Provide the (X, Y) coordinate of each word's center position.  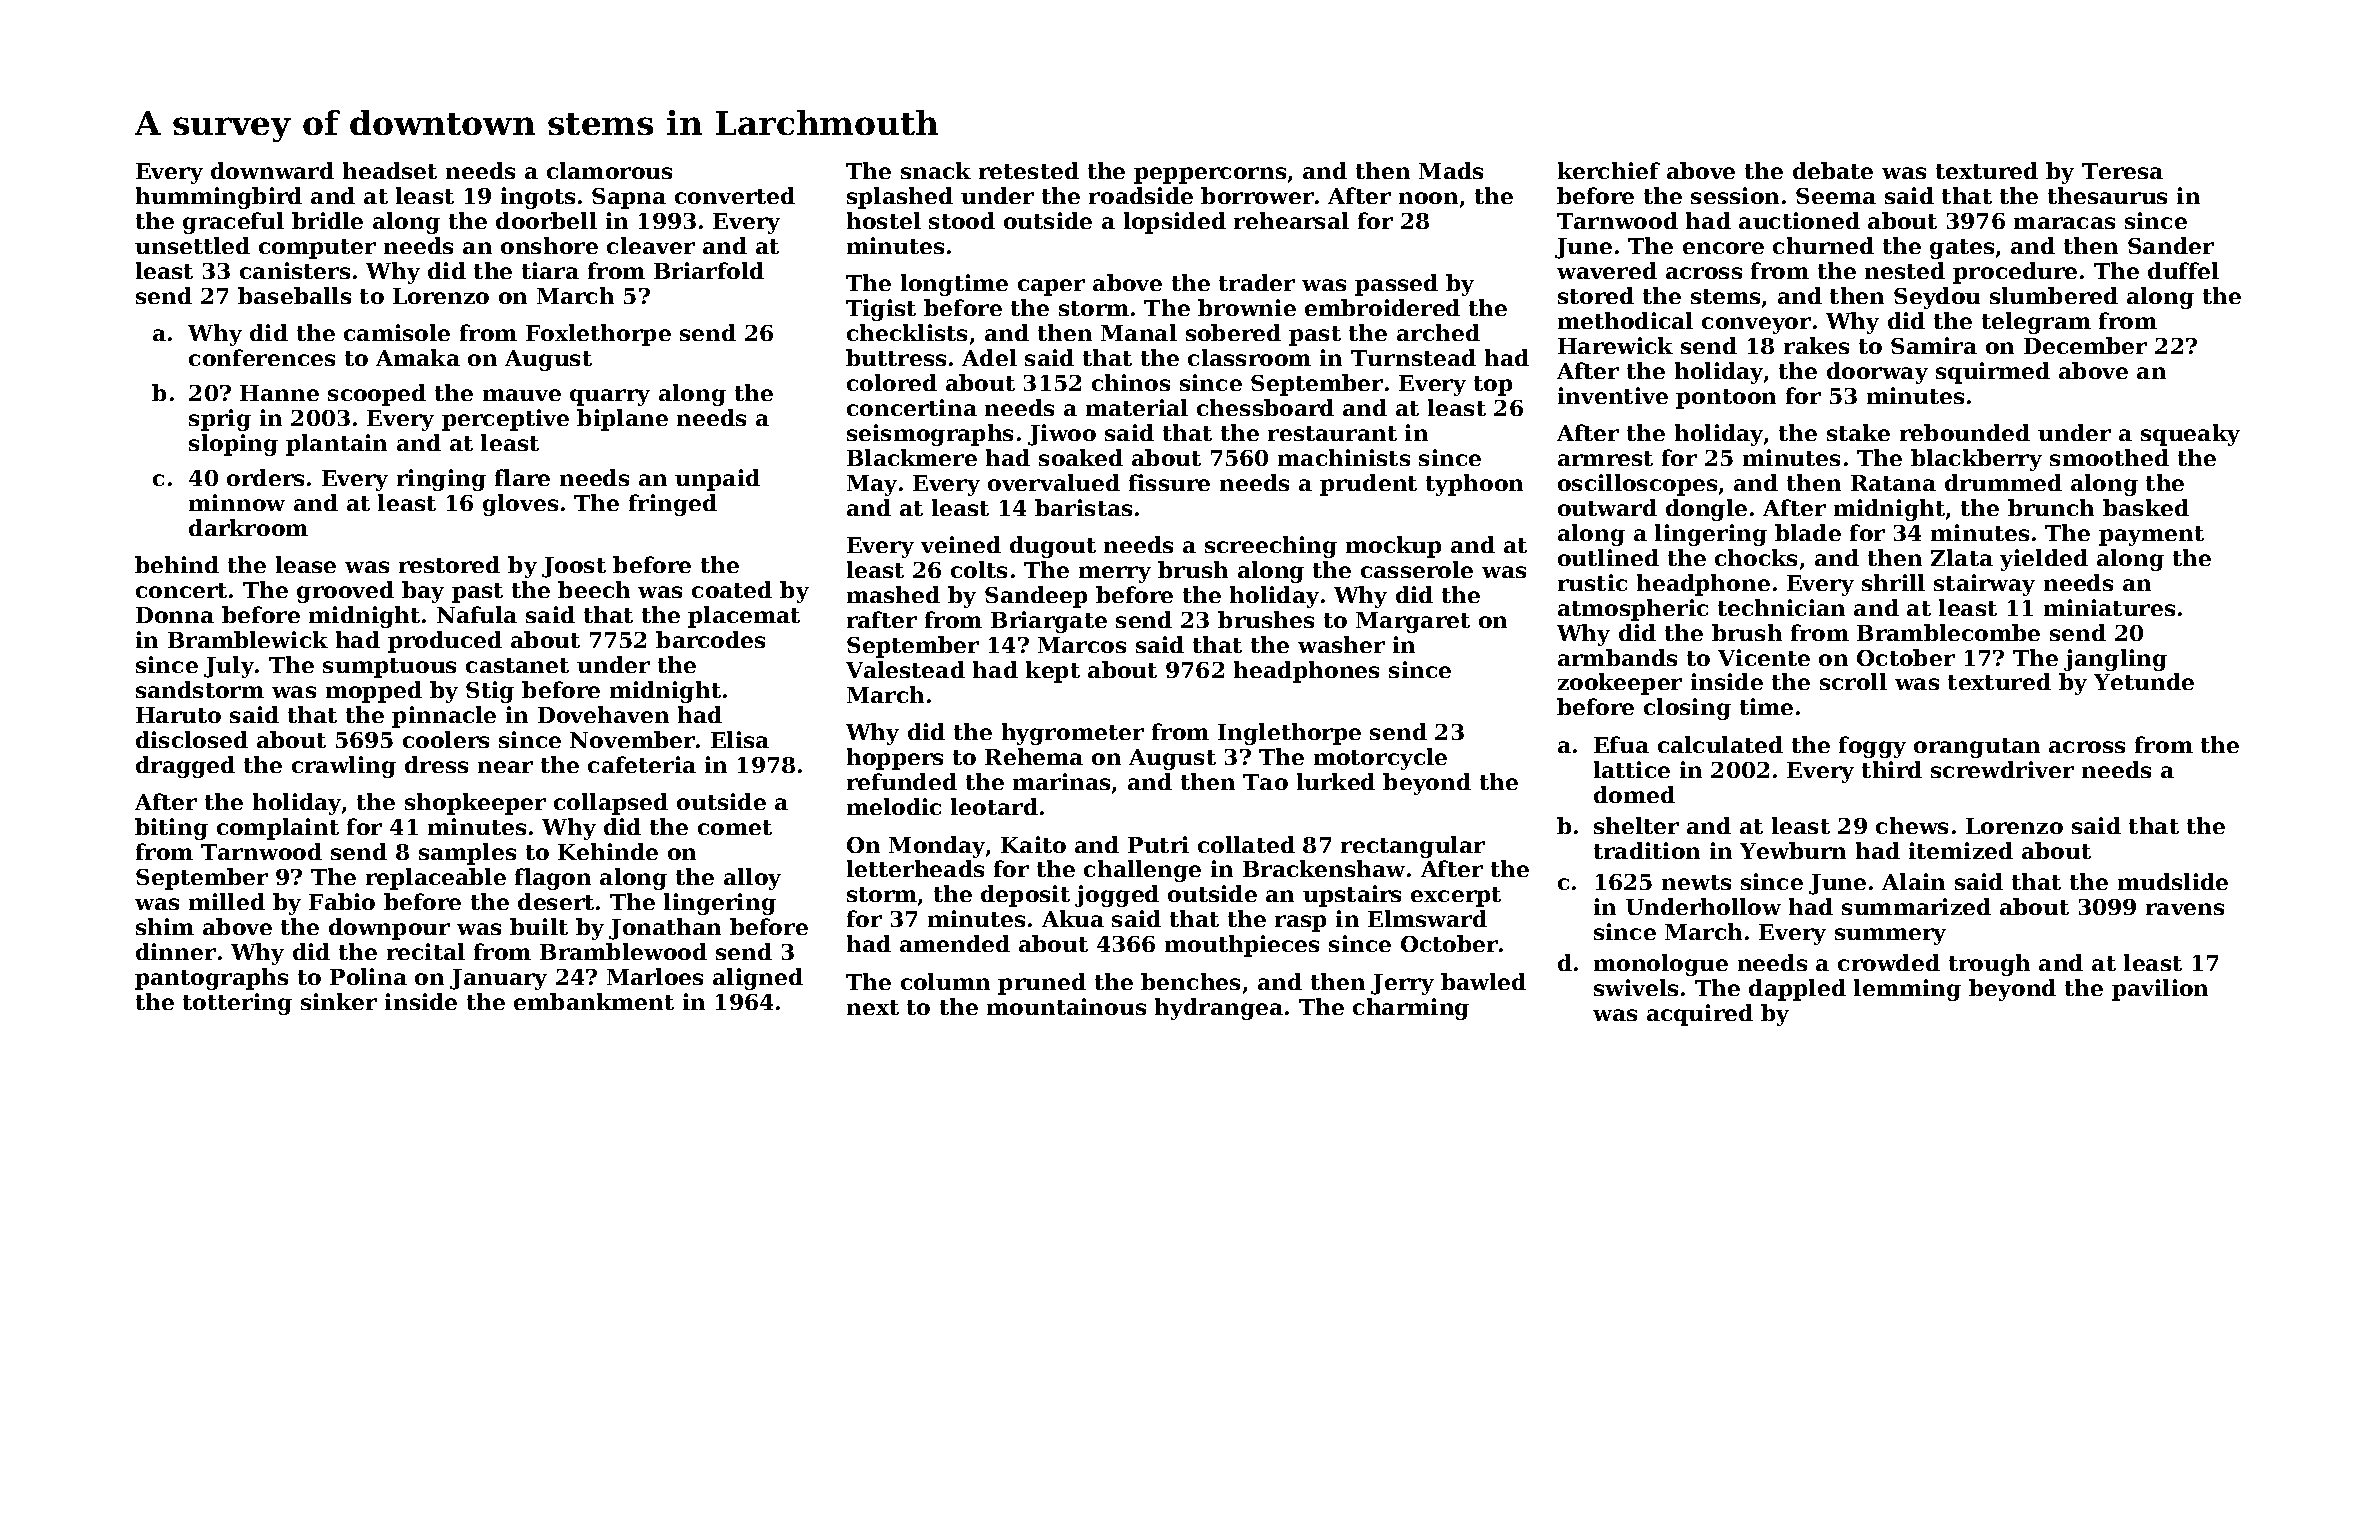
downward (272, 170)
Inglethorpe (1289, 734)
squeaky (2190, 435)
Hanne (279, 393)
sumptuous (389, 668)
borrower (1257, 195)
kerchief (1609, 170)
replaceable (436, 879)
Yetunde (2144, 681)
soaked (1081, 457)
